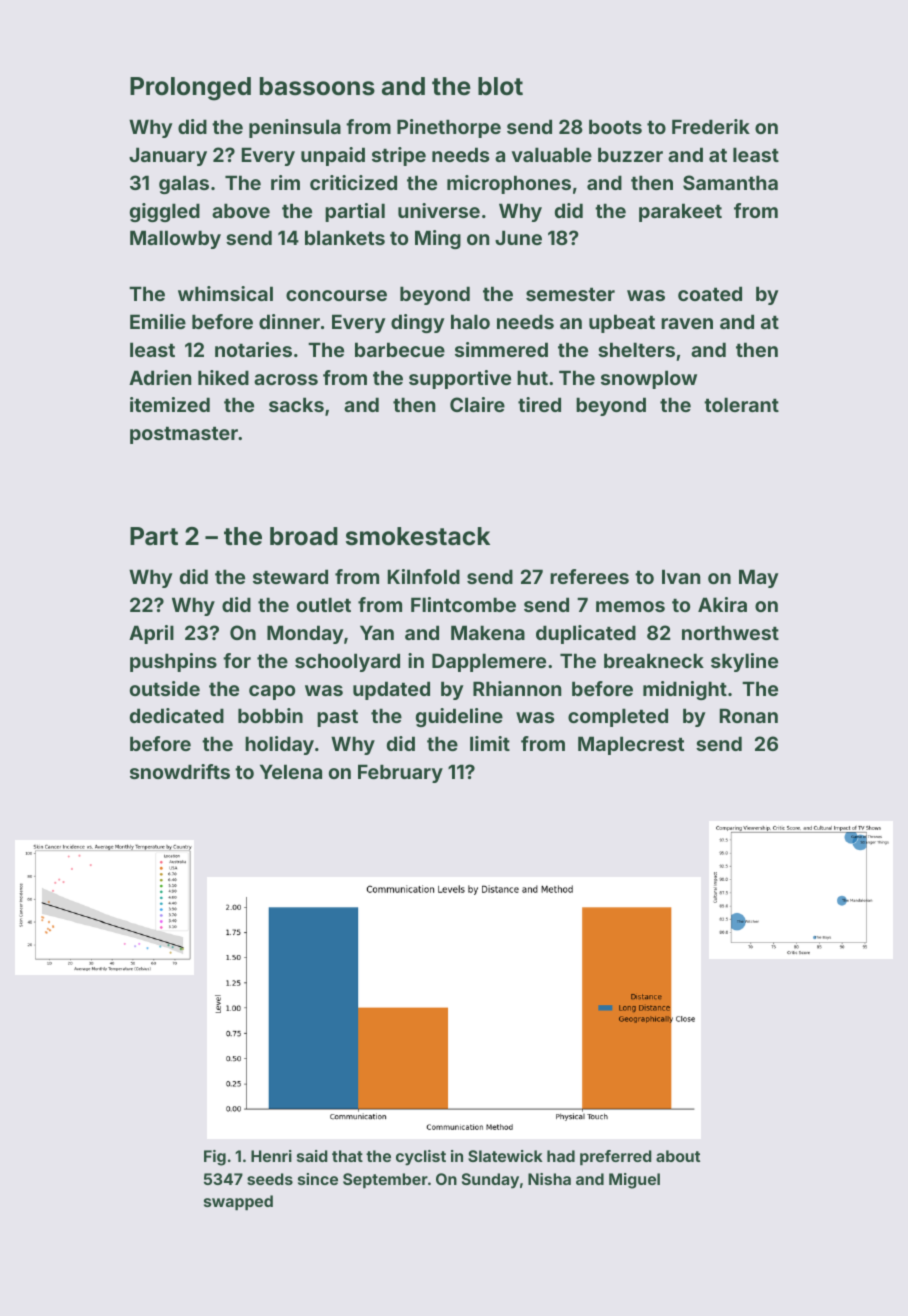 The height and width of the screenshot is (1316, 908). Describe the element at coordinates (500, 86) in the screenshot. I see `blot` at that location.
